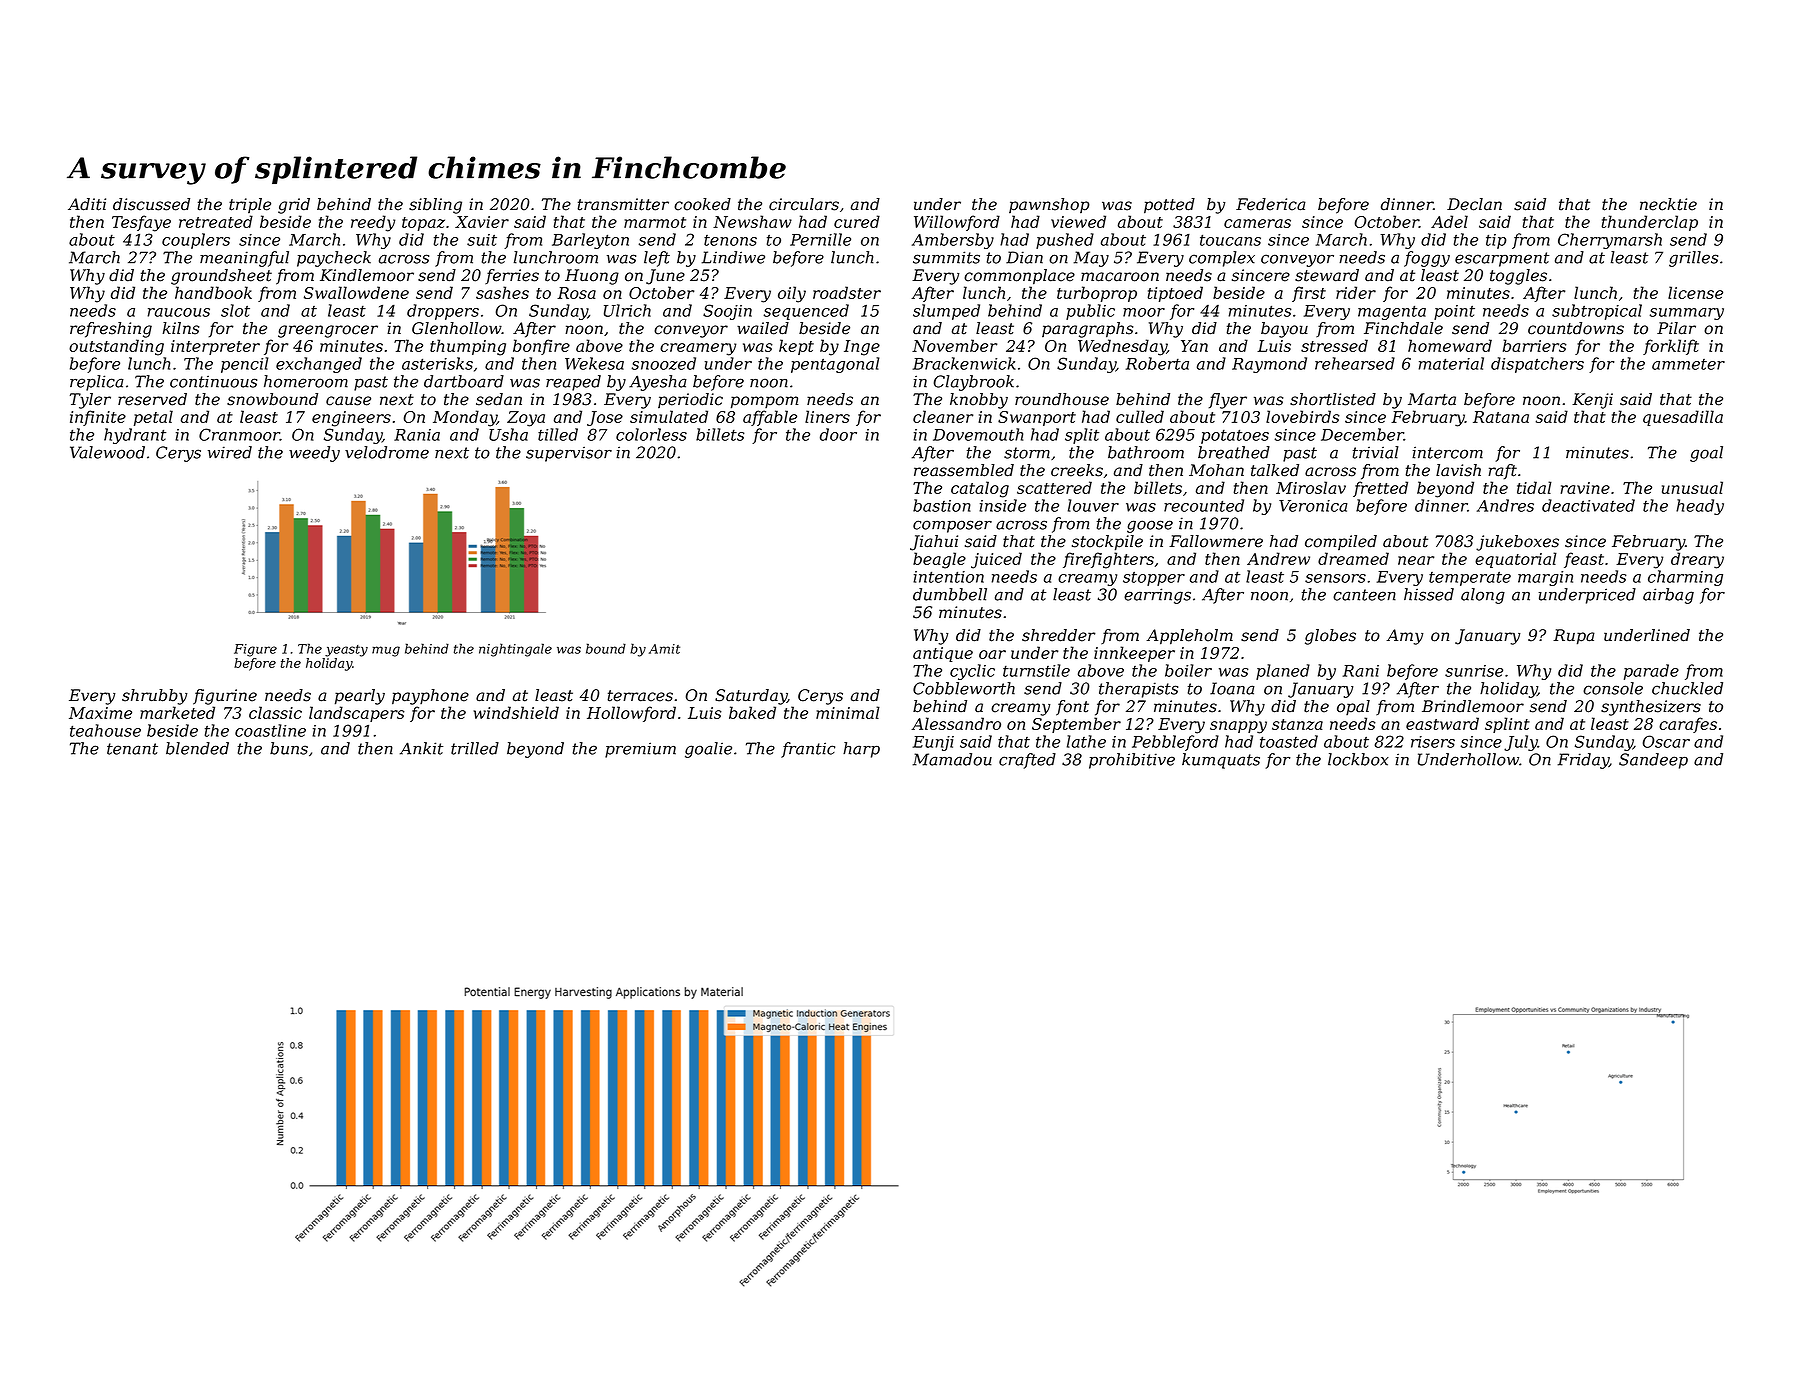 The width and height of the screenshot is (1793, 1385). Describe the element at coordinates (289, 748) in the screenshot. I see `buns` at that location.
